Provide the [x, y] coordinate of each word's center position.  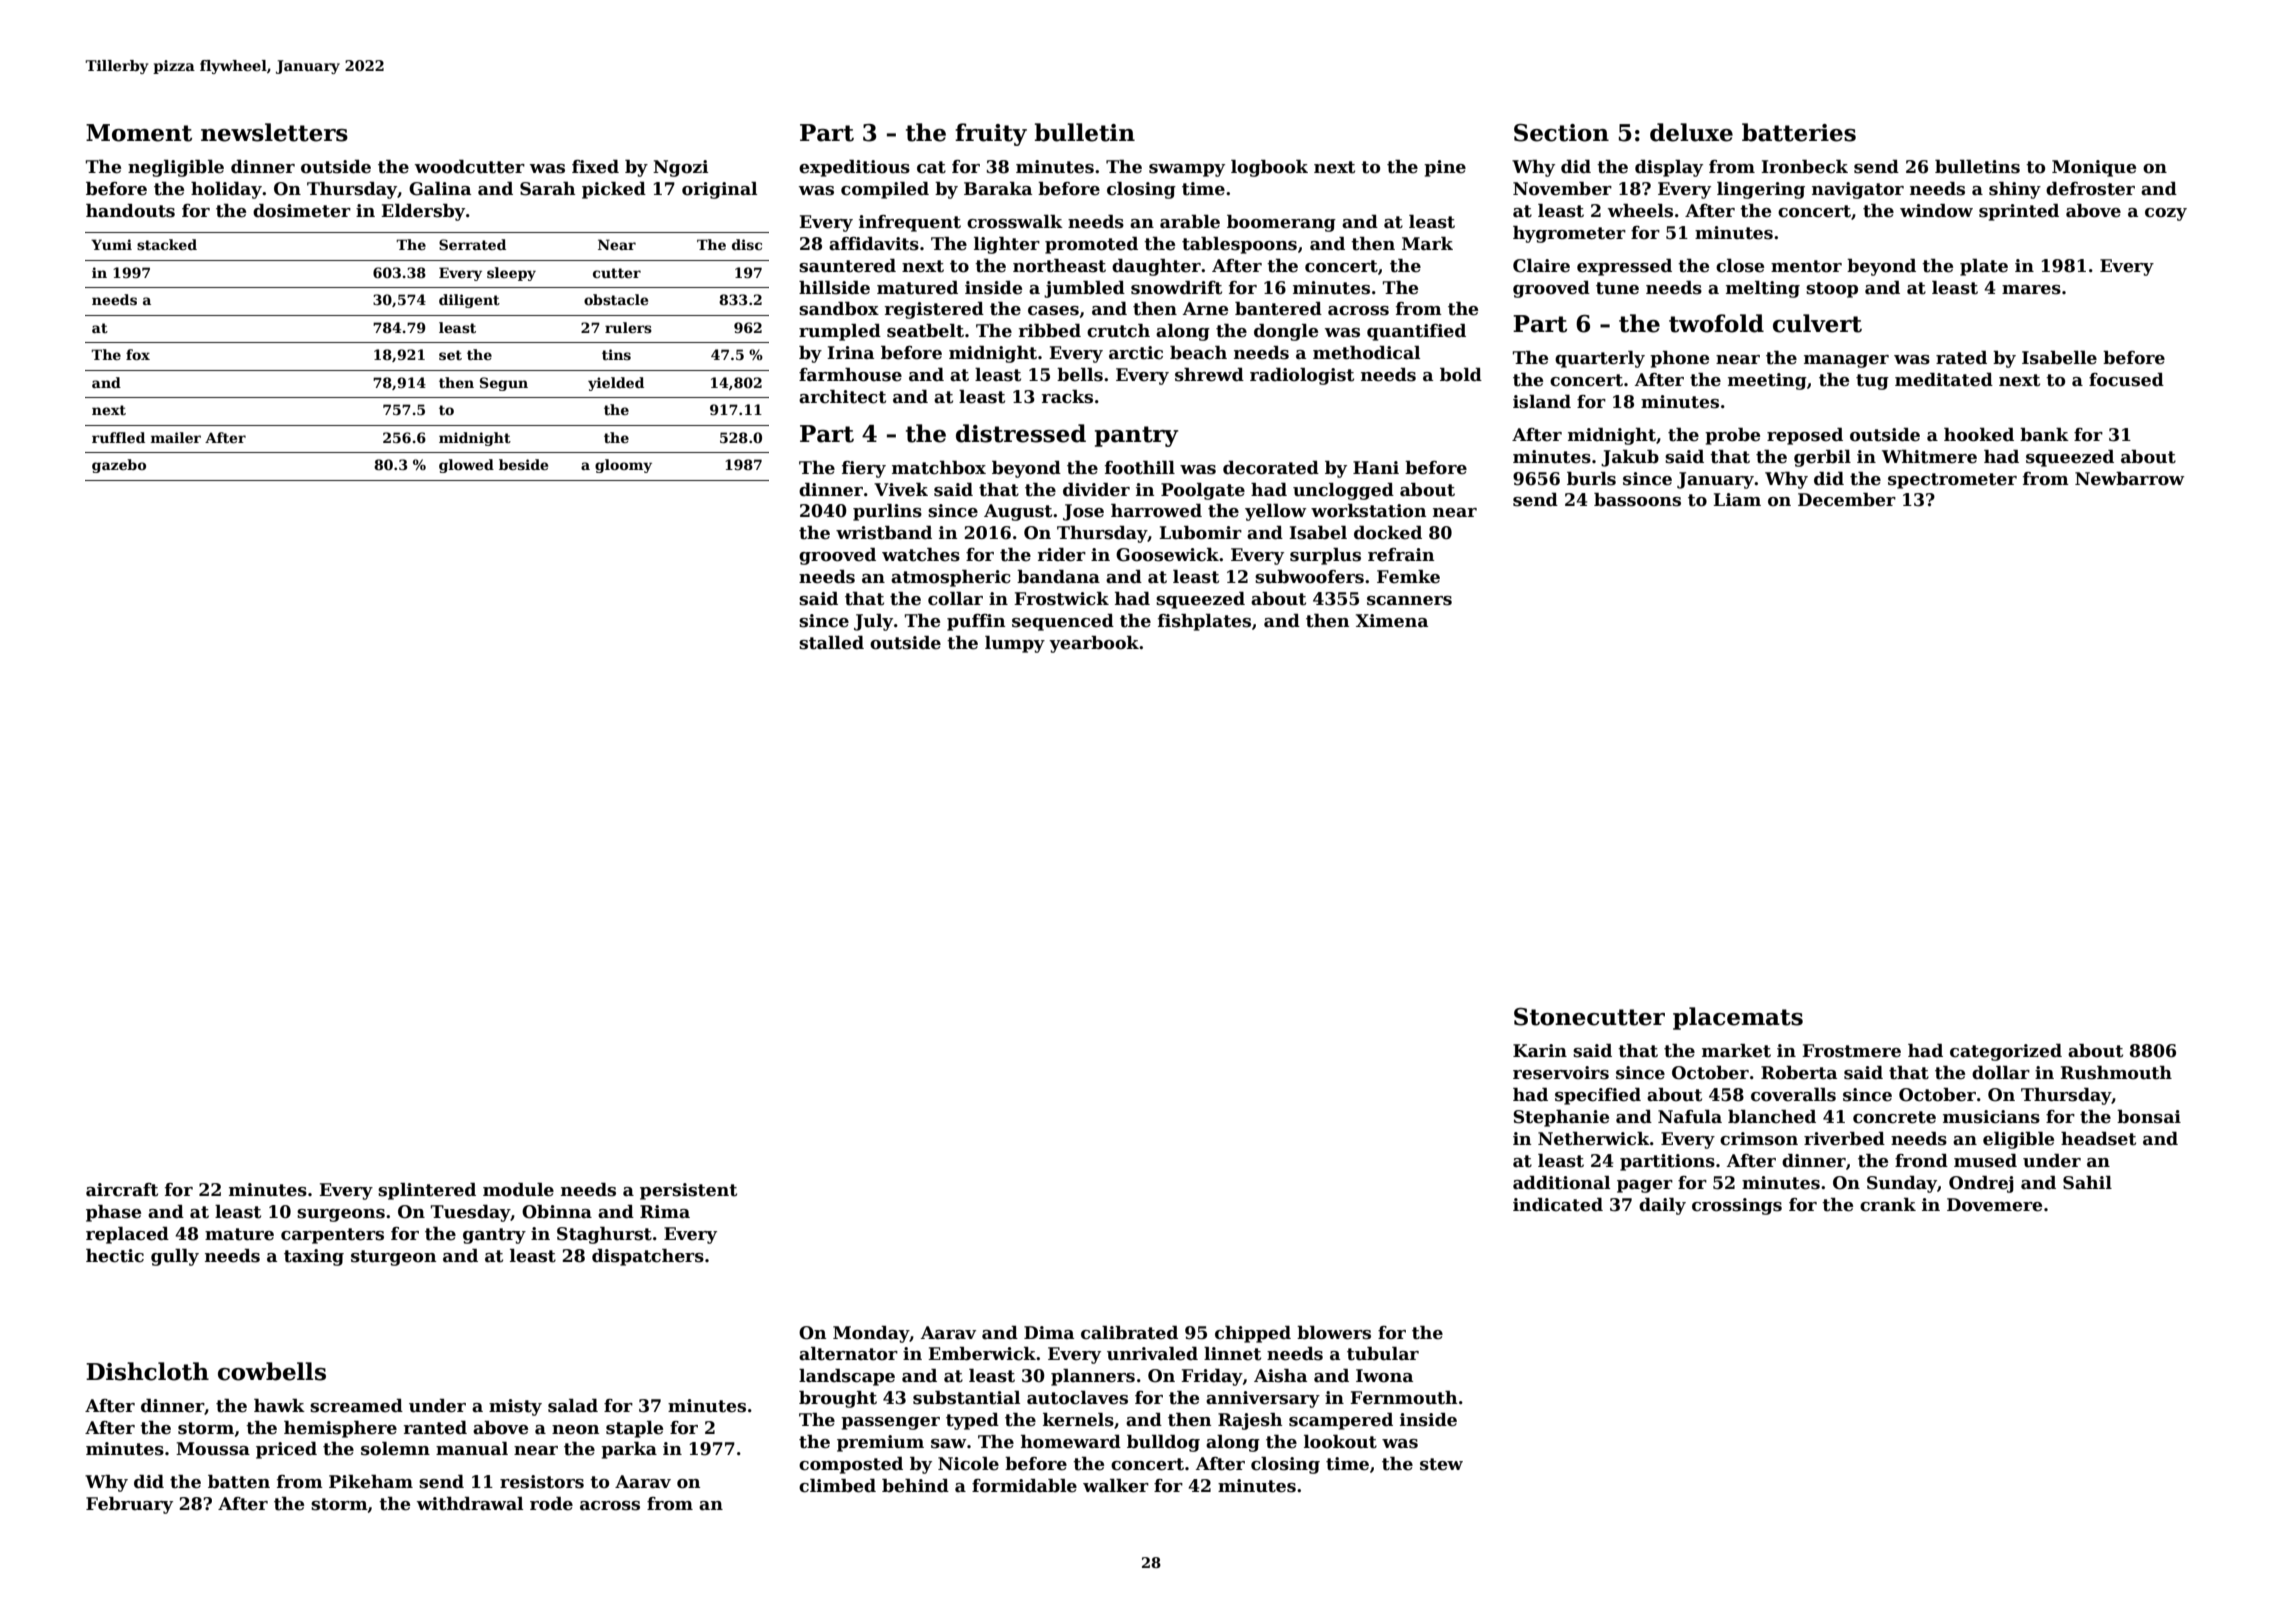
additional [1561, 1183]
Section [1561, 133]
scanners [1409, 601]
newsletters [274, 132]
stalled [831, 643]
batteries [1799, 132]
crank [1888, 1205]
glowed [466, 466]
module [518, 1190]
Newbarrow [2129, 479]
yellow [1275, 512]
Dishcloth [147, 1371]
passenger [890, 1423]
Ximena [1392, 621]
